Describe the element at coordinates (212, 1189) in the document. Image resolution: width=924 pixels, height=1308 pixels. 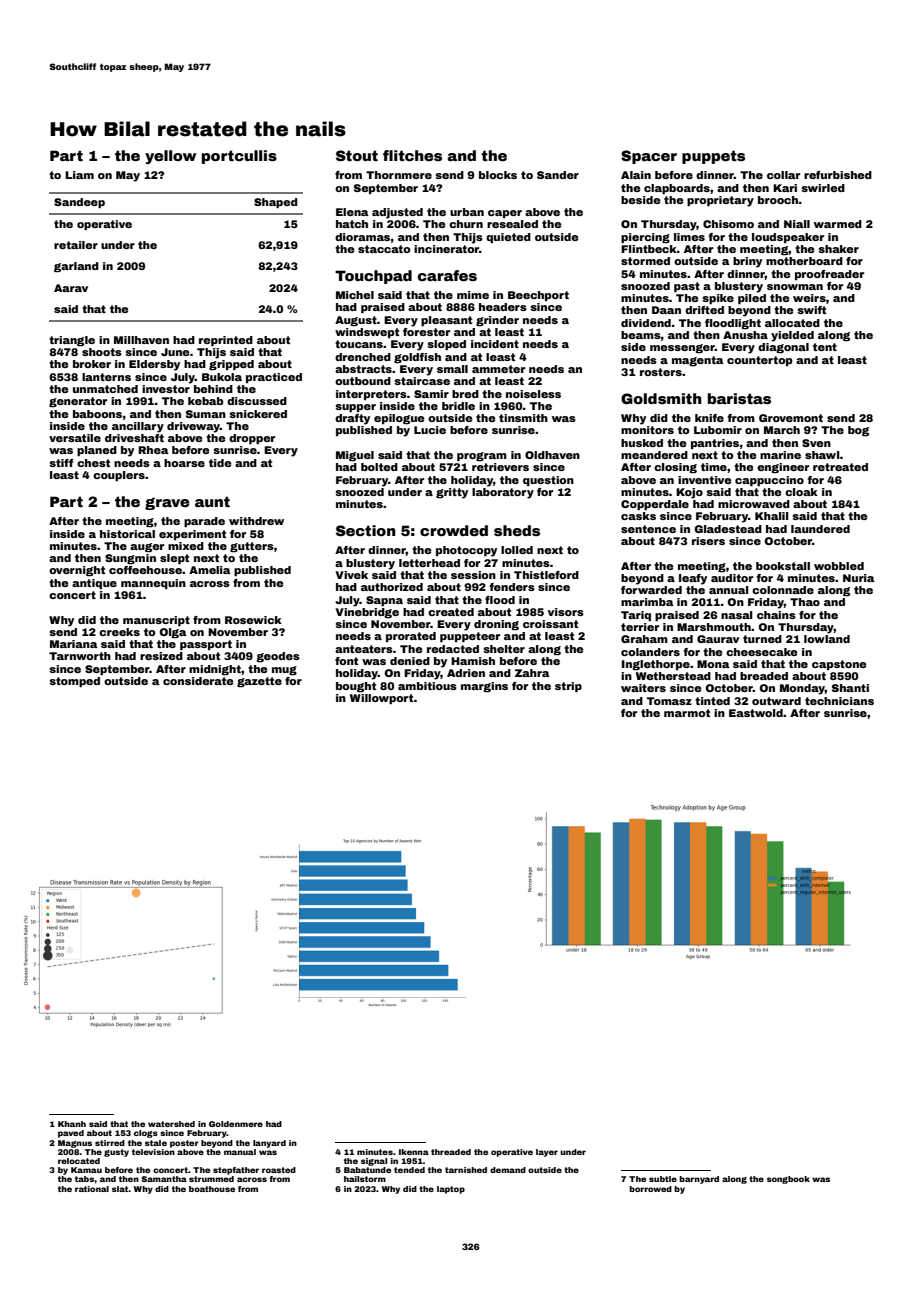
I see `boathouse` at that location.
